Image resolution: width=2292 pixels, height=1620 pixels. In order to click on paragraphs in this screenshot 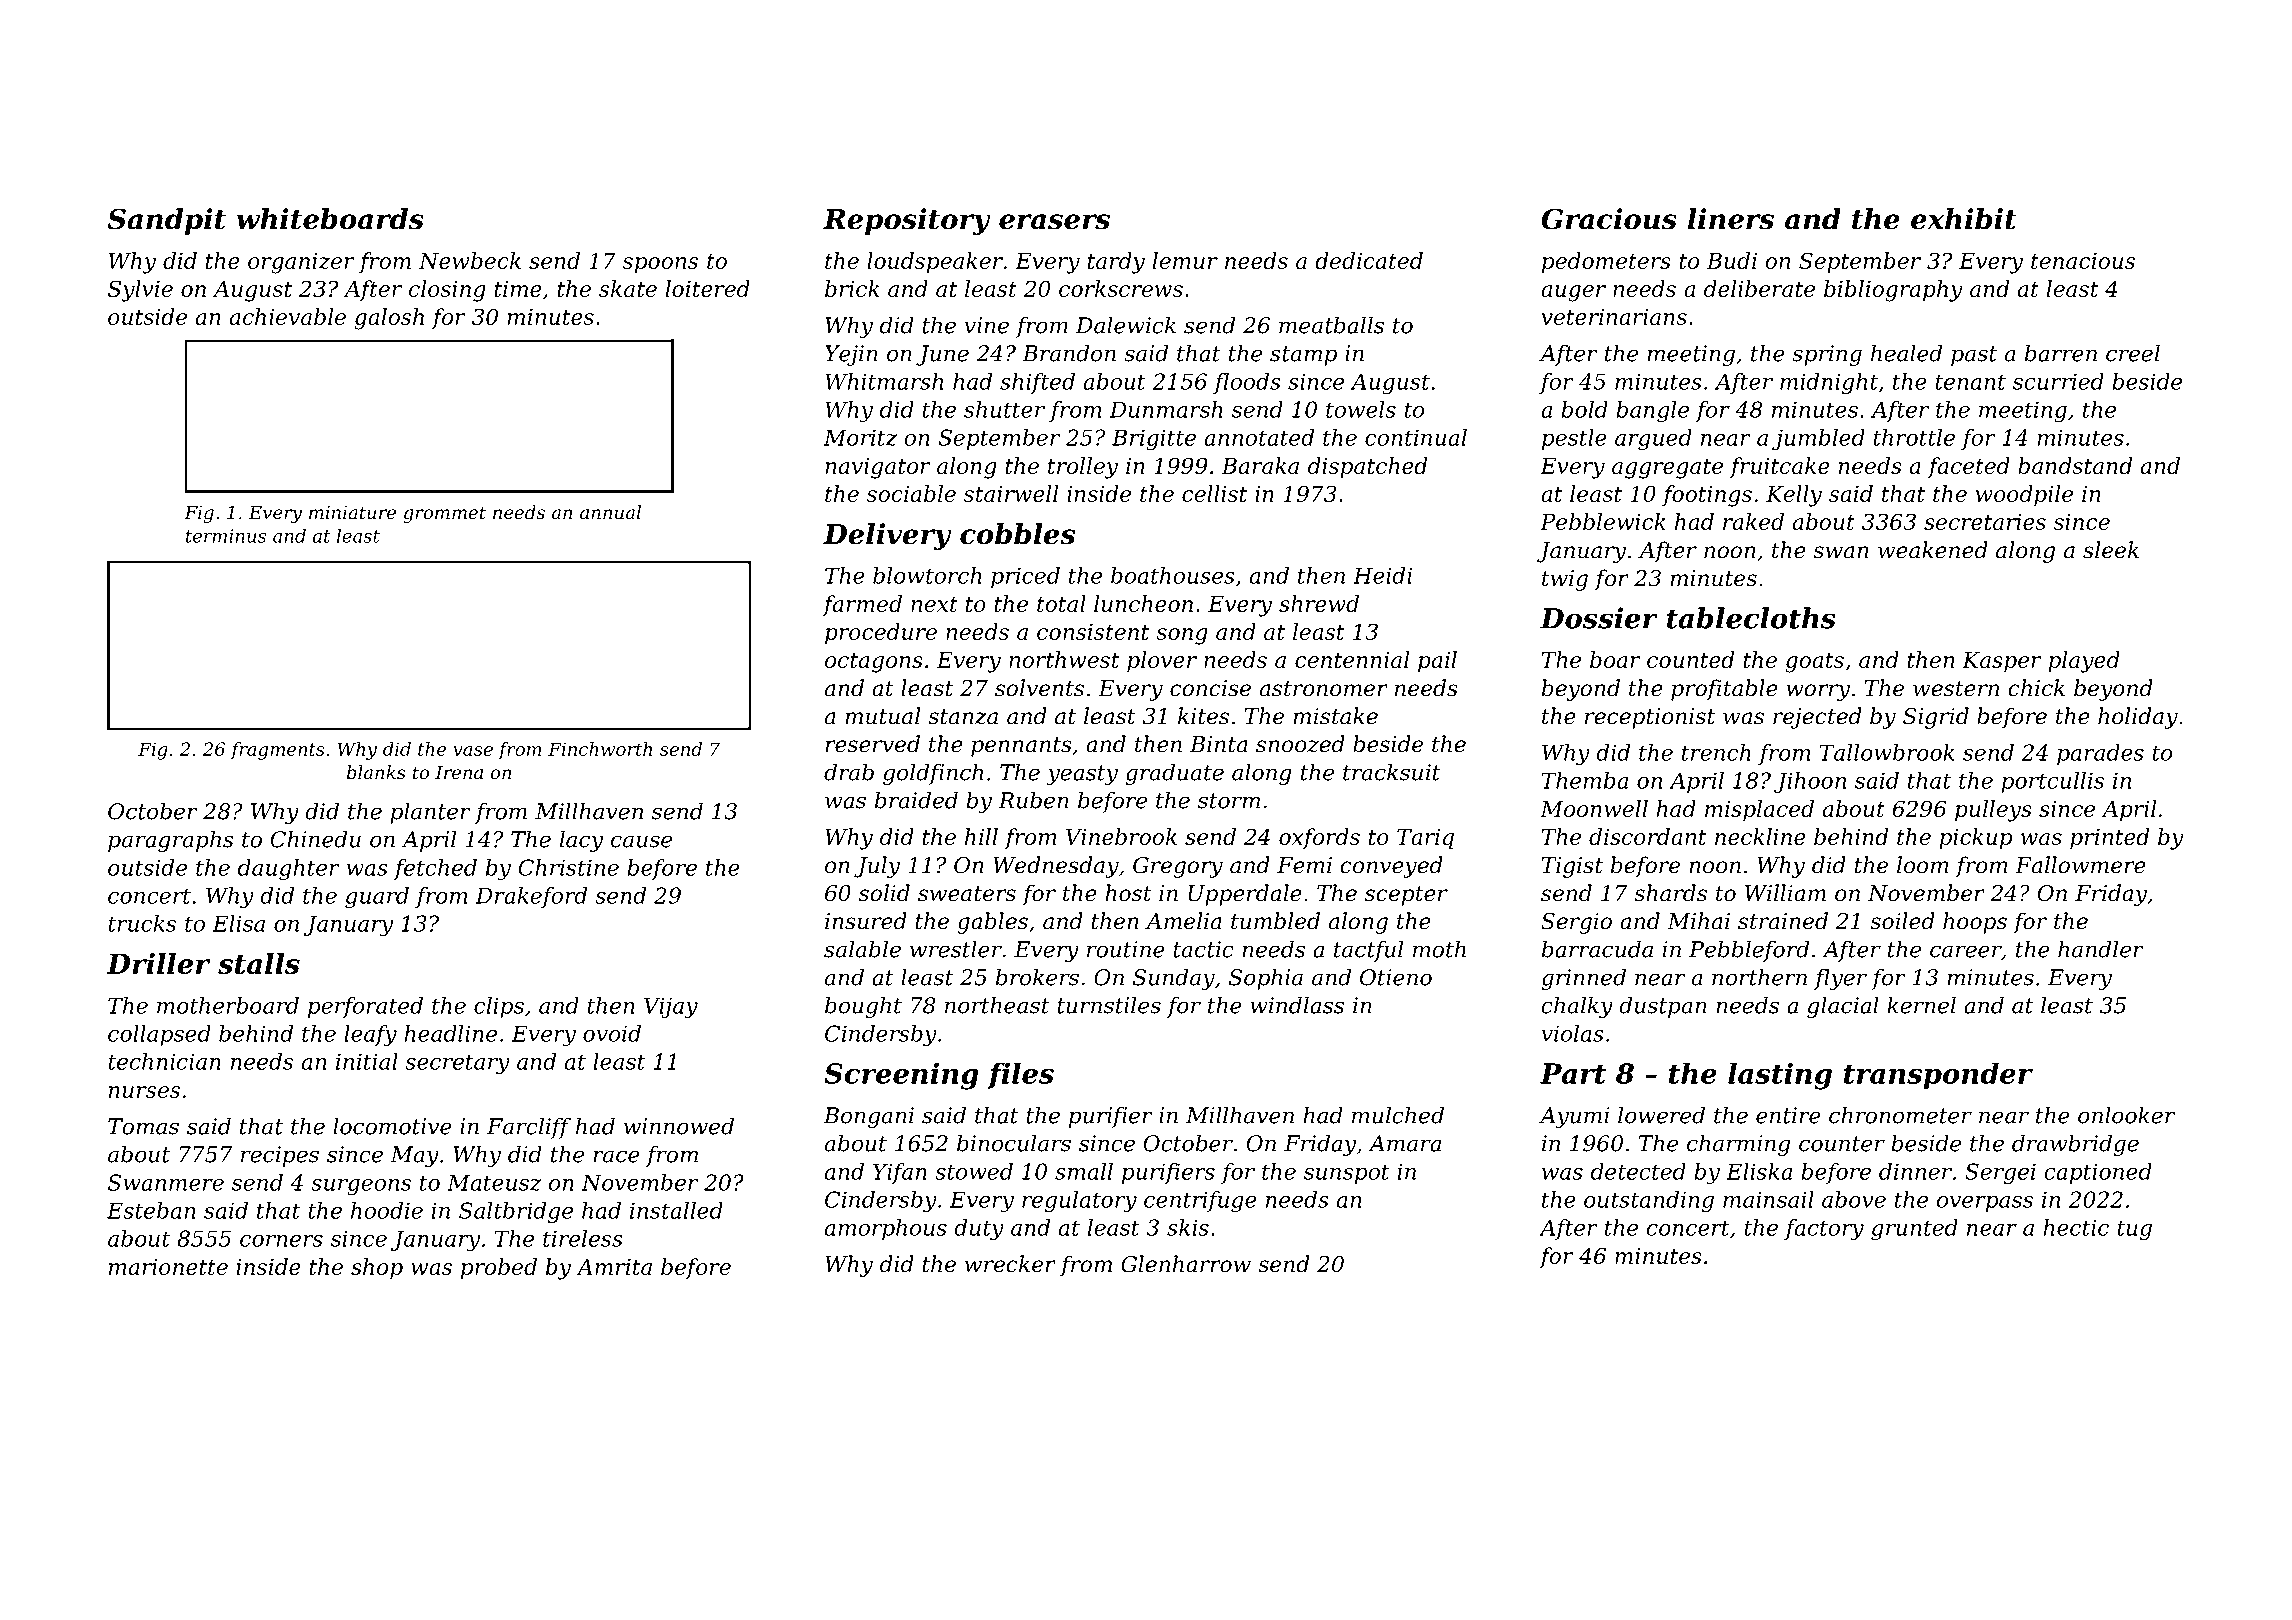, I will do `click(171, 841)`.
